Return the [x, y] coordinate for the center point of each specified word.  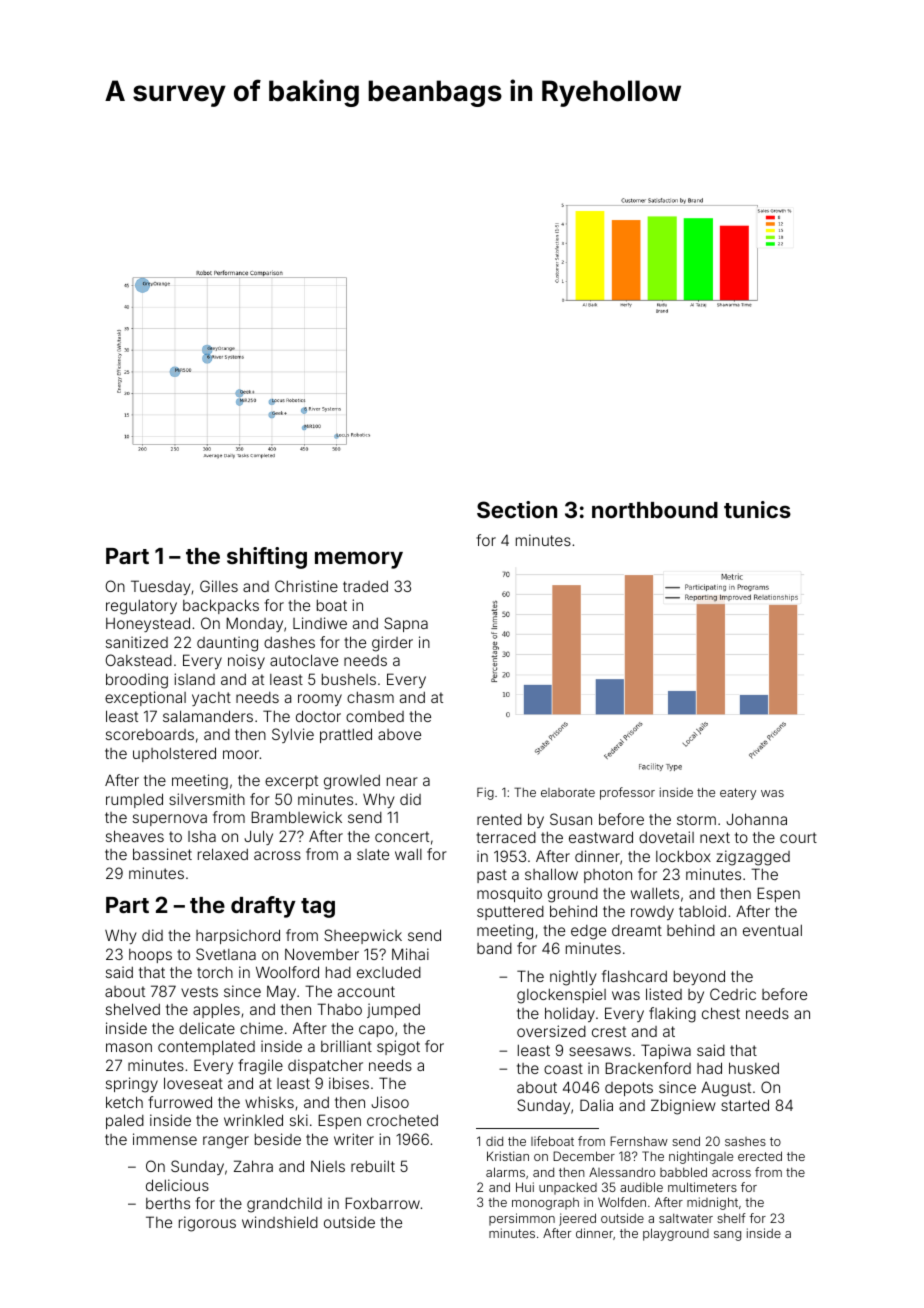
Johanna [756, 819]
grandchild [284, 1205]
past [492, 876]
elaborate [568, 792]
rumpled [134, 800]
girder [392, 644]
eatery [738, 794]
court [798, 837]
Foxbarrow [382, 1203]
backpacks [221, 606]
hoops [150, 956]
